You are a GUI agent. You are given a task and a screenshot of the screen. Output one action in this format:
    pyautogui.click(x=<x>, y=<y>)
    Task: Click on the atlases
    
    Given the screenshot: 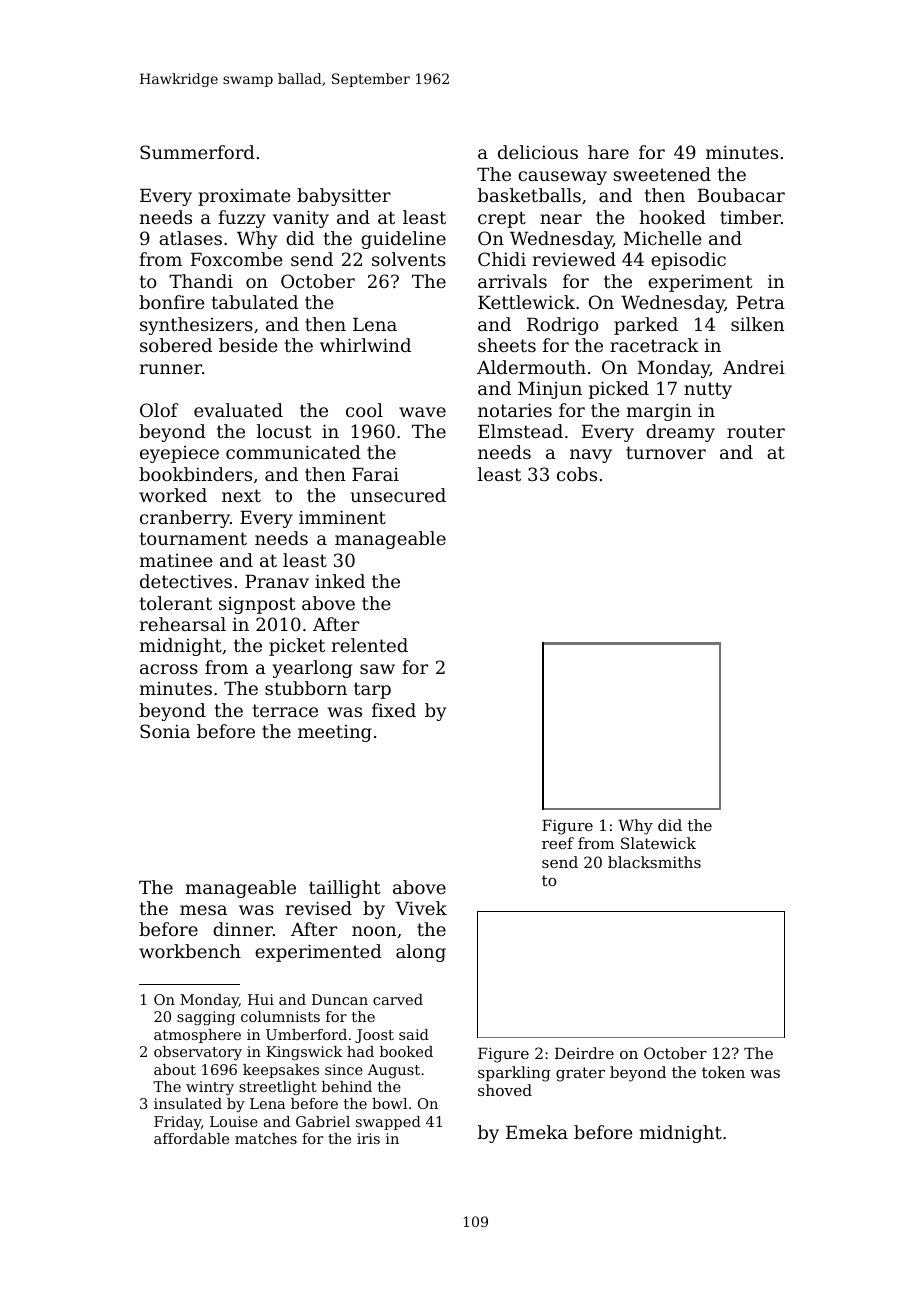 What is the action you would take?
    pyautogui.click(x=190, y=238)
